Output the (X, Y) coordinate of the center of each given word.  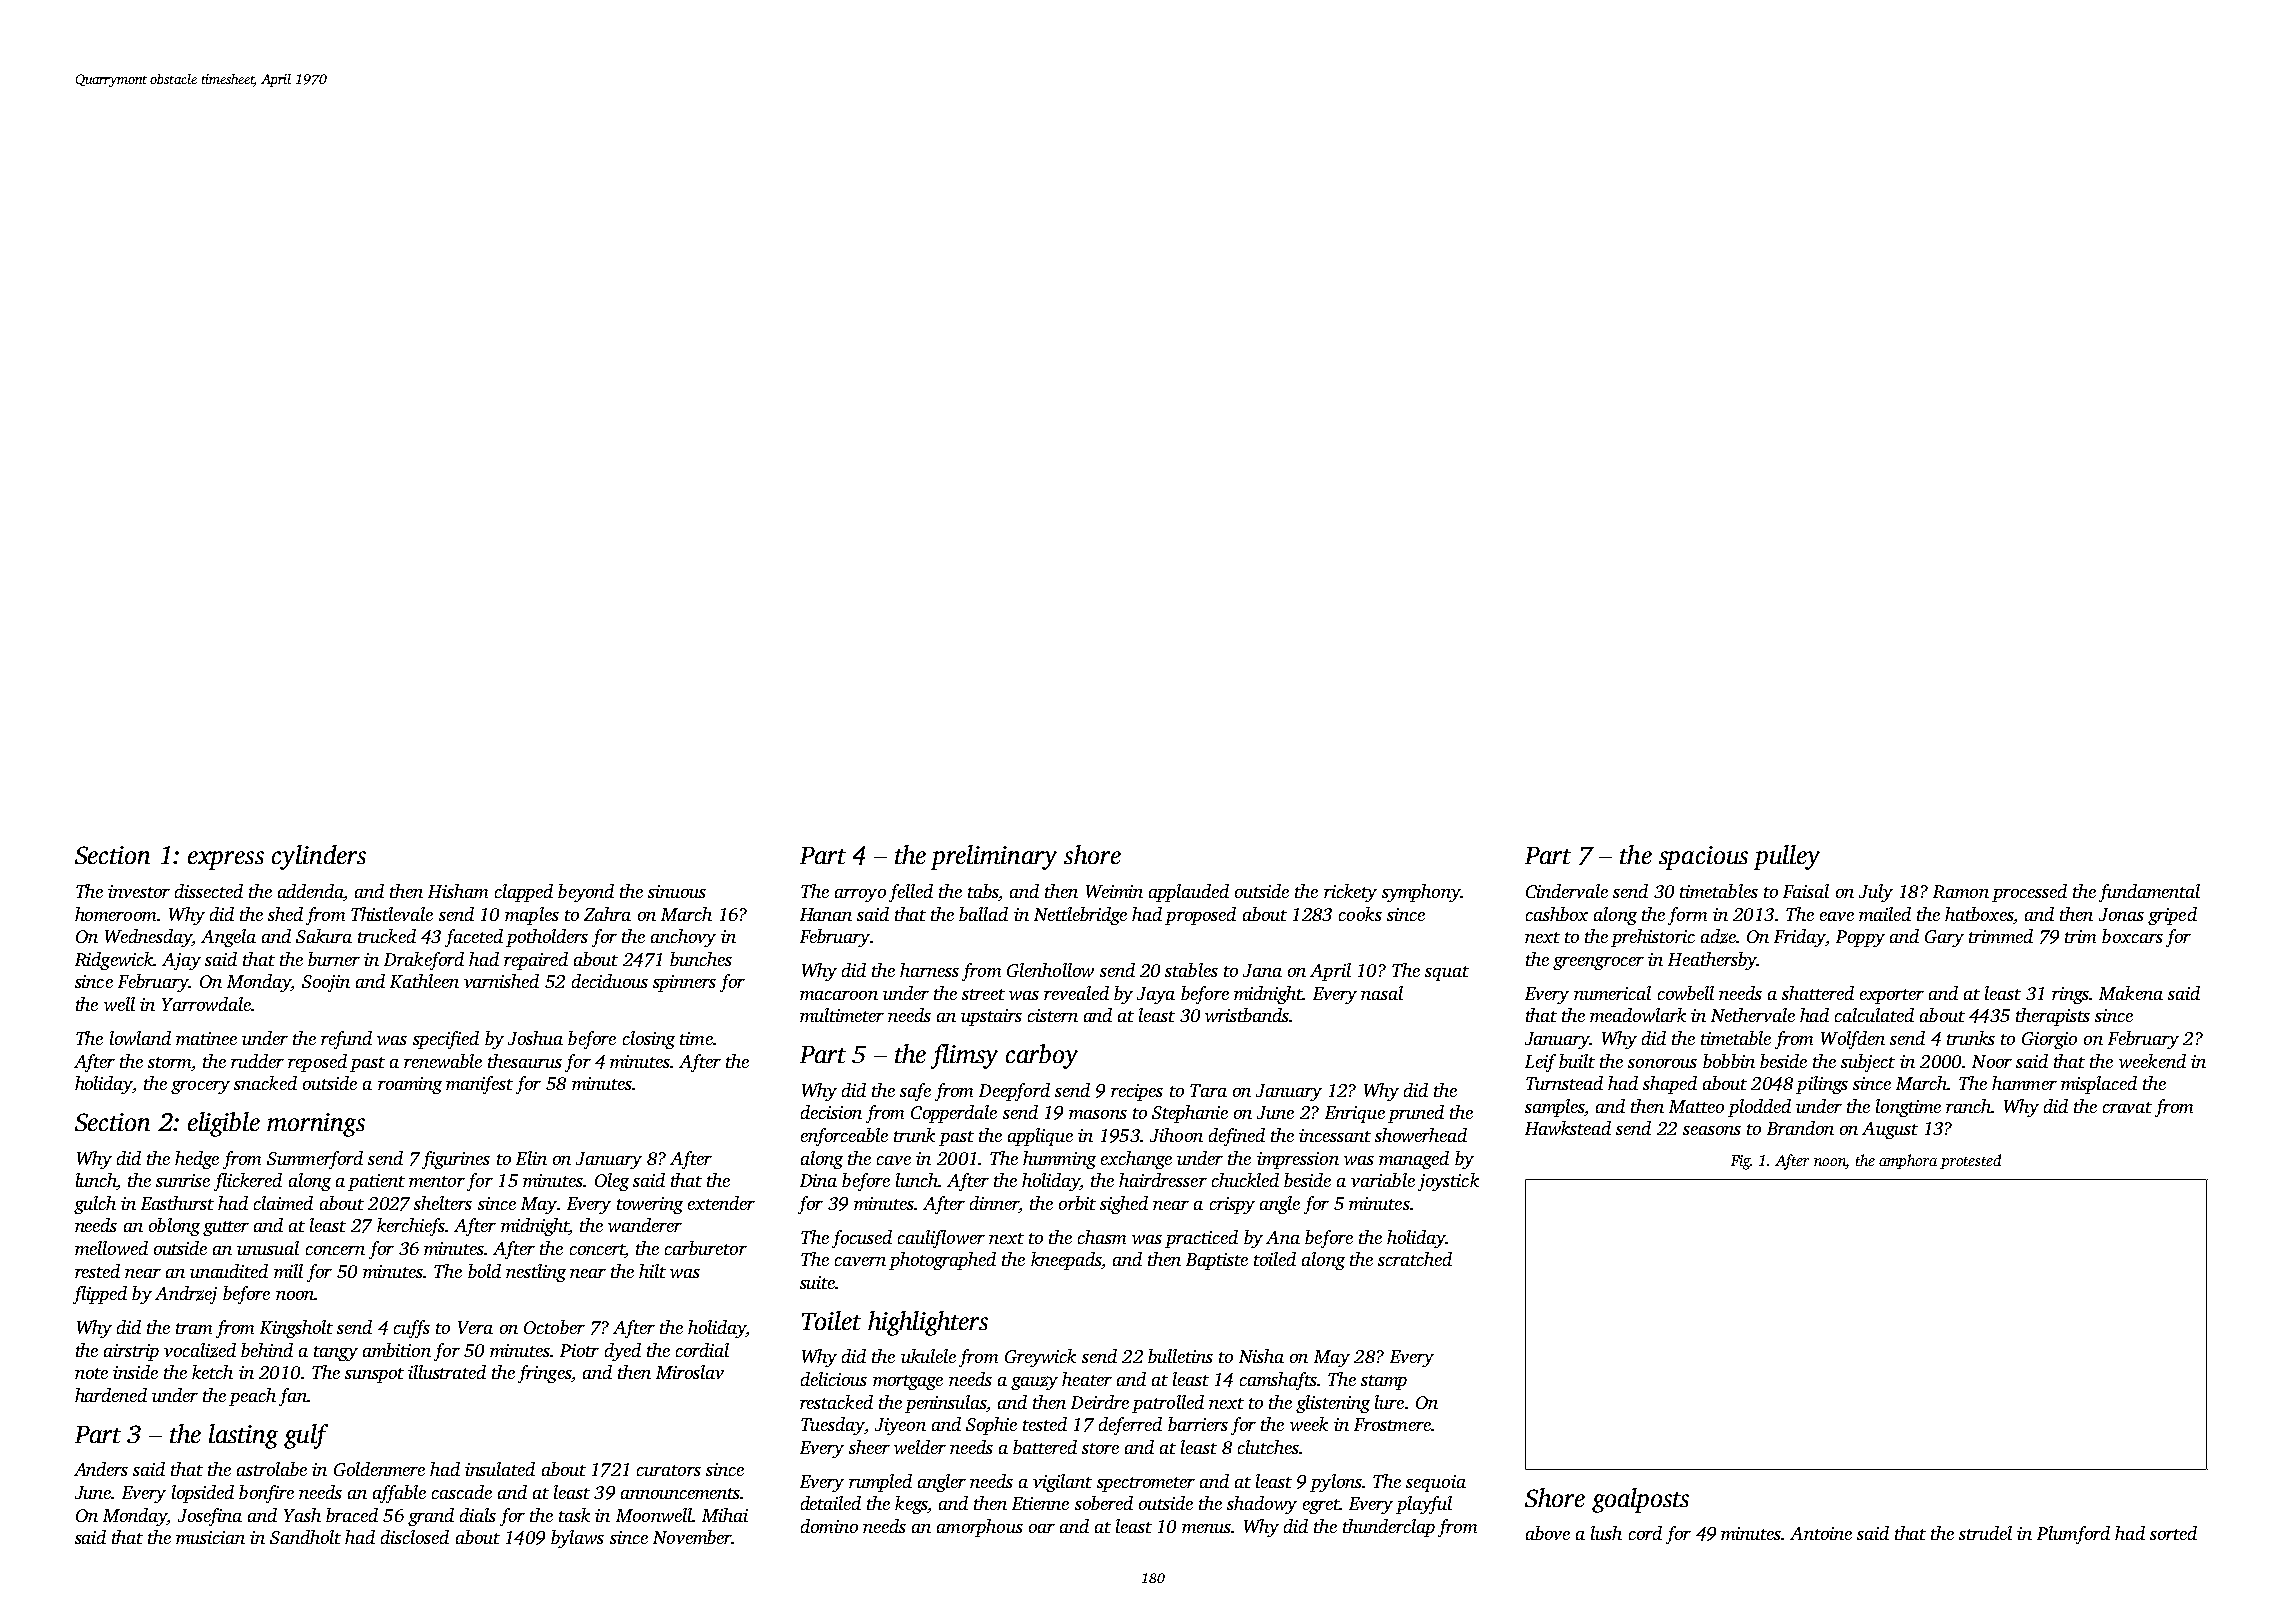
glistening (1333, 1404)
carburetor (706, 1248)
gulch (95, 1205)
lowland (140, 1038)
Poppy (1860, 938)
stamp (1384, 1382)
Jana (1262, 970)
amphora (1908, 1161)
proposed (1200, 916)
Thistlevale (392, 914)
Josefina (210, 1517)
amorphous (980, 1528)
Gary (1944, 938)
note (91, 1373)
